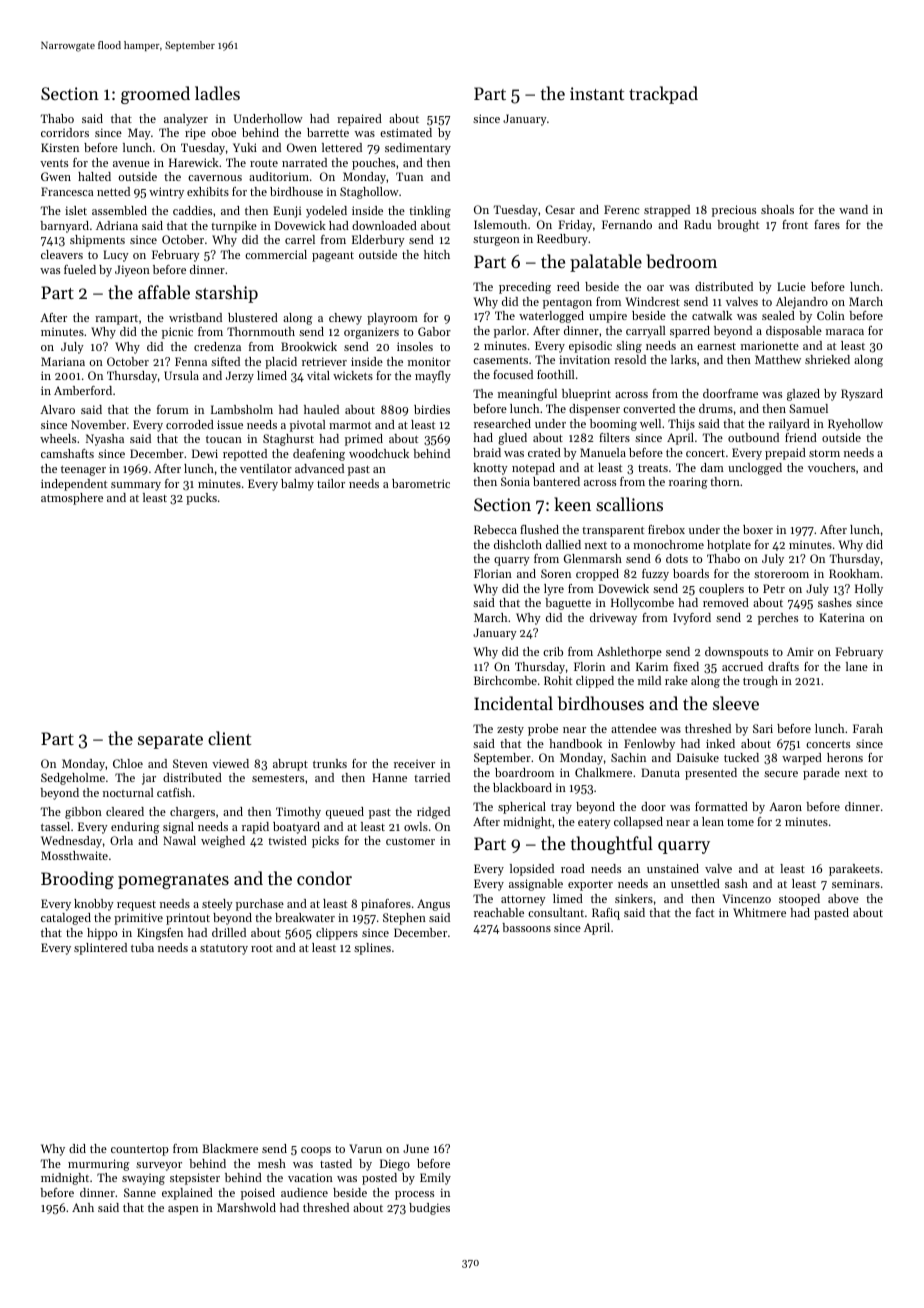 The height and width of the screenshot is (1308, 924). Describe the element at coordinates (66, 919) in the screenshot. I see `cataloged` at that location.
